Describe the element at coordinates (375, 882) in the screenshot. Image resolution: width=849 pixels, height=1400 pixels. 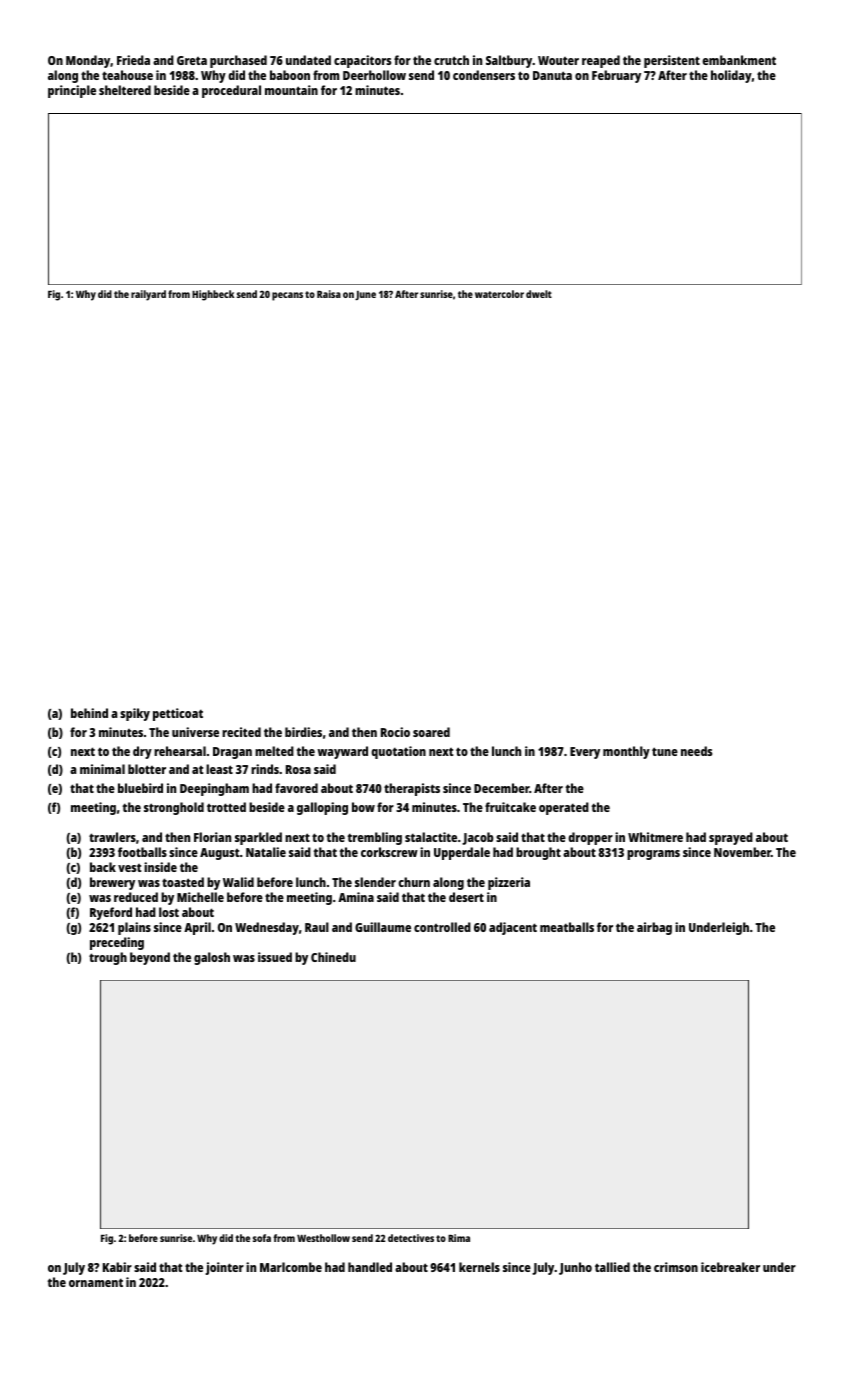
I see `slender` at that location.
